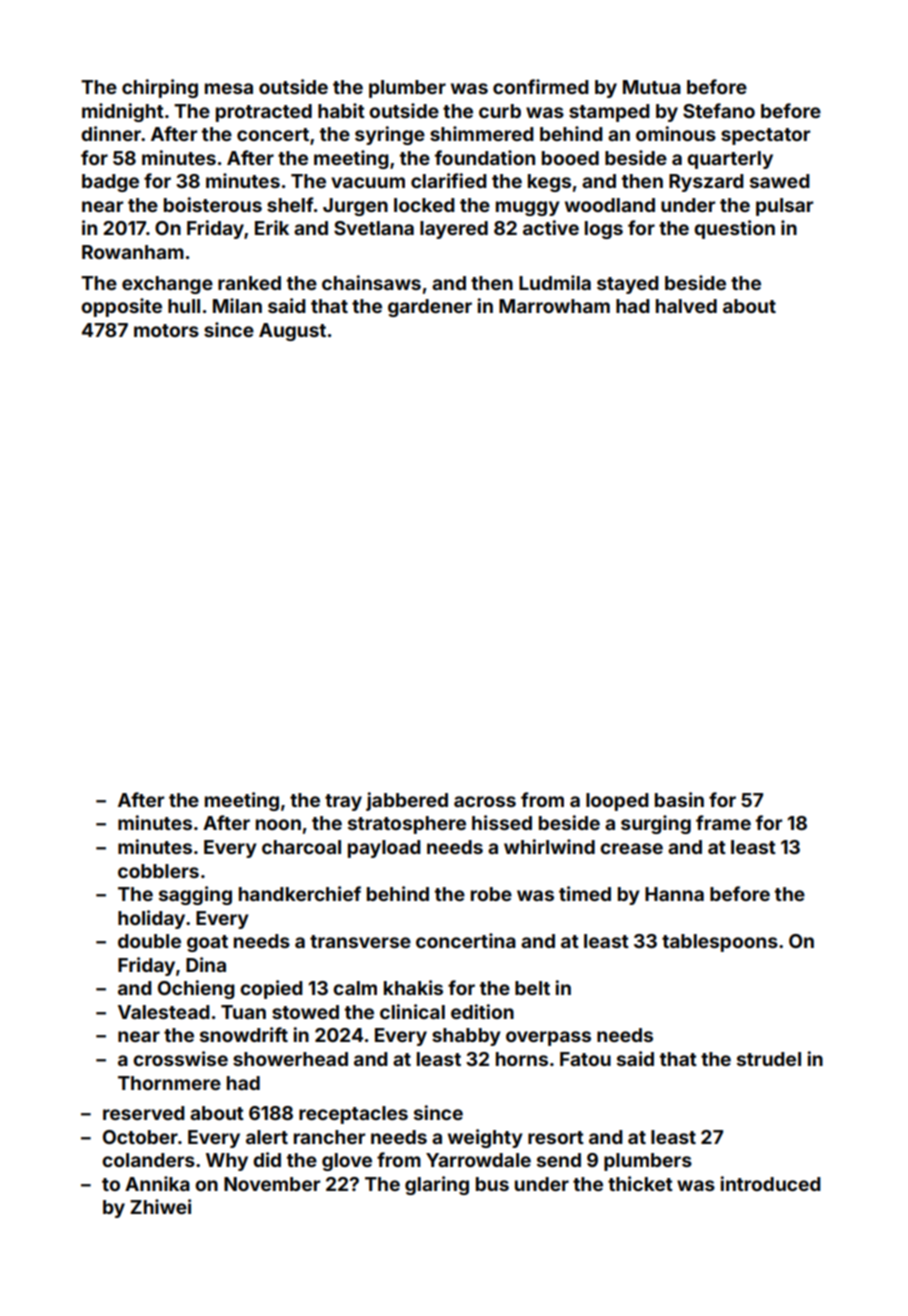 The width and height of the screenshot is (908, 1316). What do you see at coordinates (160, 1206) in the screenshot?
I see `Zhiwei` at bounding box center [160, 1206].
